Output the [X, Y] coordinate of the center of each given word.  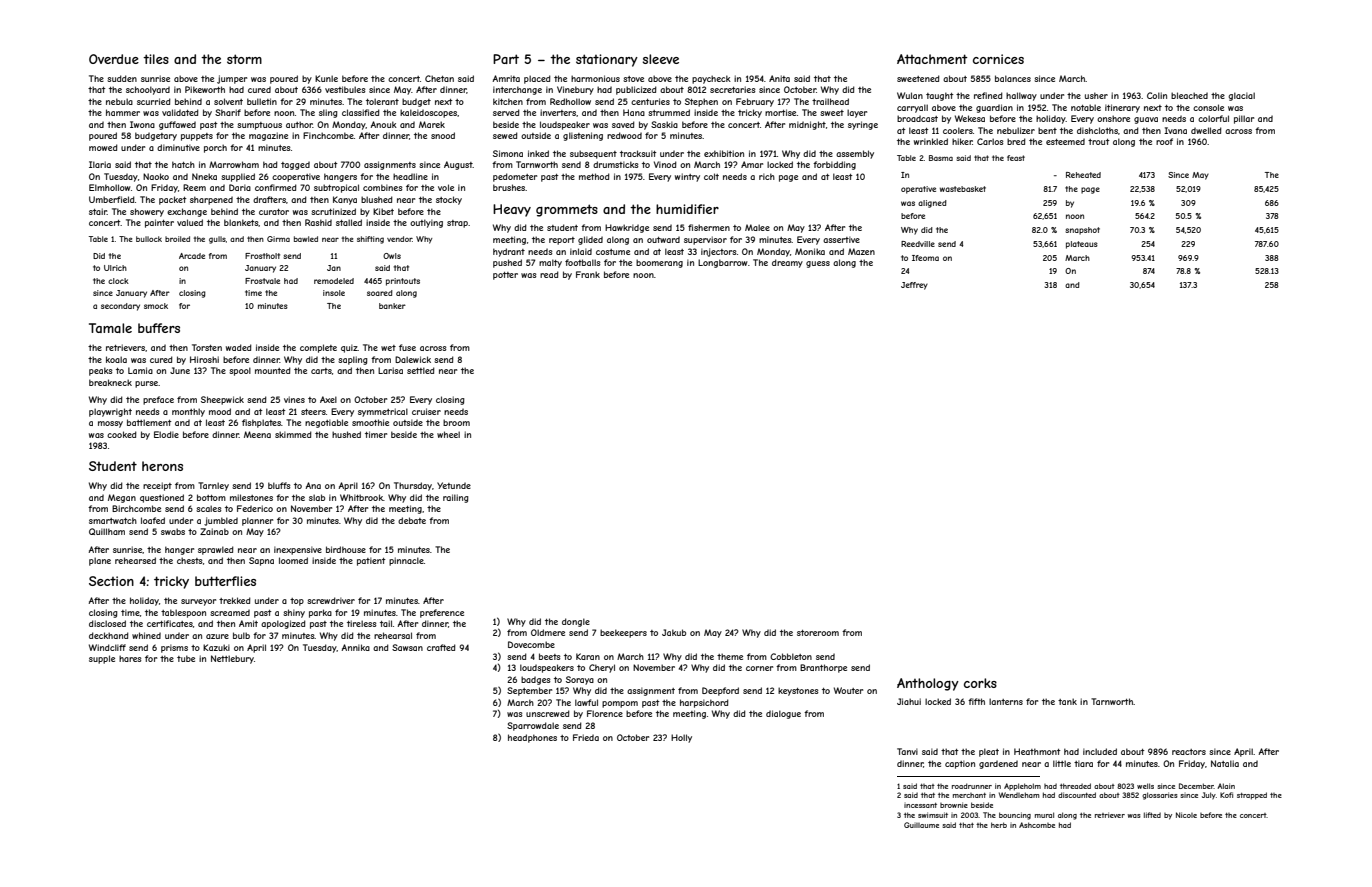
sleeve [660, 59]
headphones [532, 738]
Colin [1157, 95]
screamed [230, 612]
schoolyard [148, 90]
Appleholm [1022, 787]
